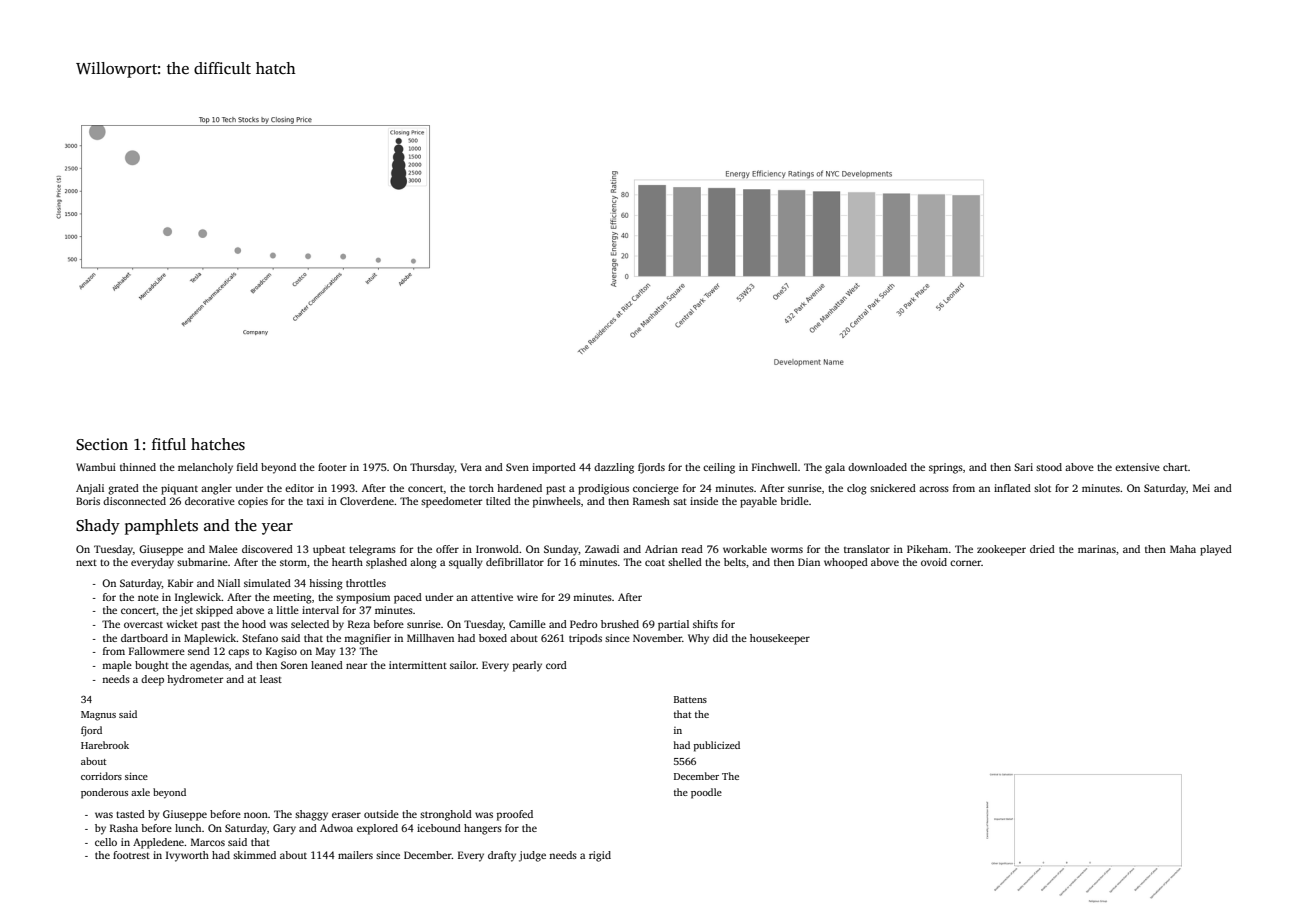 Image resolution: width=1308 pixels, height=924 pixels. Describe the element at coordinates (169, 444) in the screenshot. I see `fitful` at that location.
